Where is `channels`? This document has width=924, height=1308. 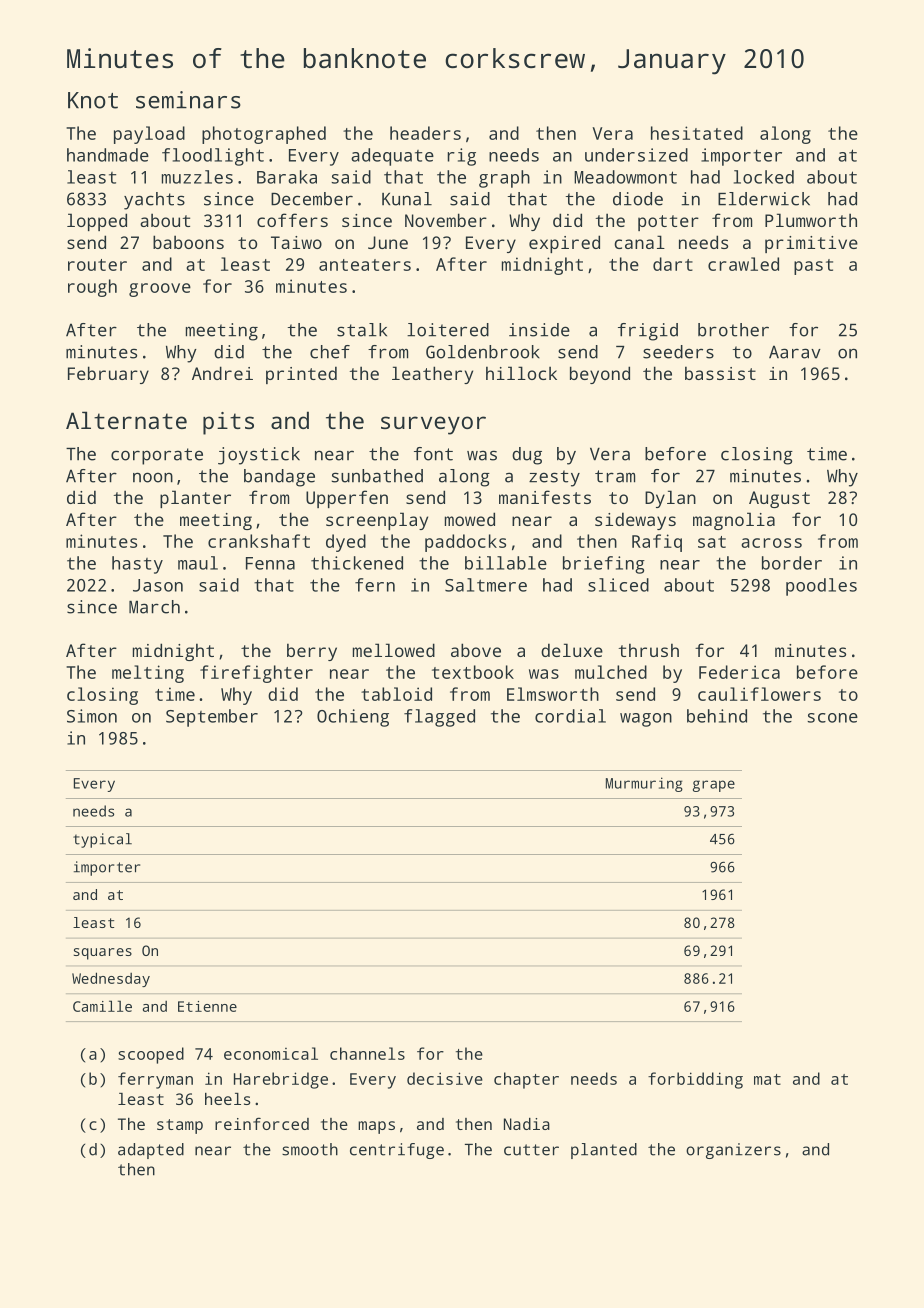
channels is located at coordinates (367, 1053).
